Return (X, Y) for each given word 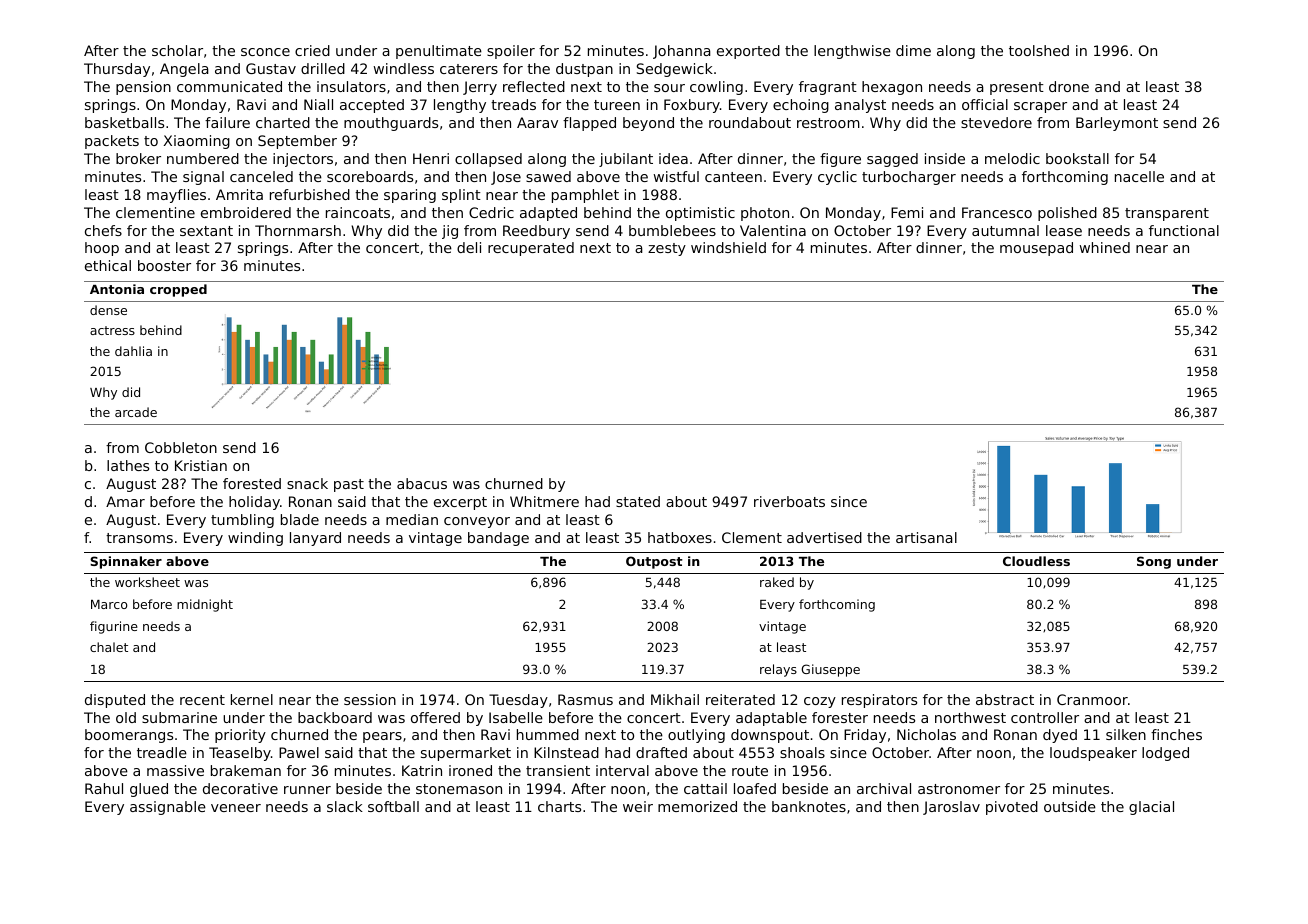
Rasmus (585, 699)
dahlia (133, 351)
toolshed (1039, 50)
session (370, 699)
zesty (667, 249)
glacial (1151, 808)
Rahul (104, 788)
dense (108, 310)
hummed (548, 734)
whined (1105, 247)
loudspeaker (1093, 754)
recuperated (531, 249)
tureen (617, 105)
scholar (177, 50)
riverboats (789, 501)
